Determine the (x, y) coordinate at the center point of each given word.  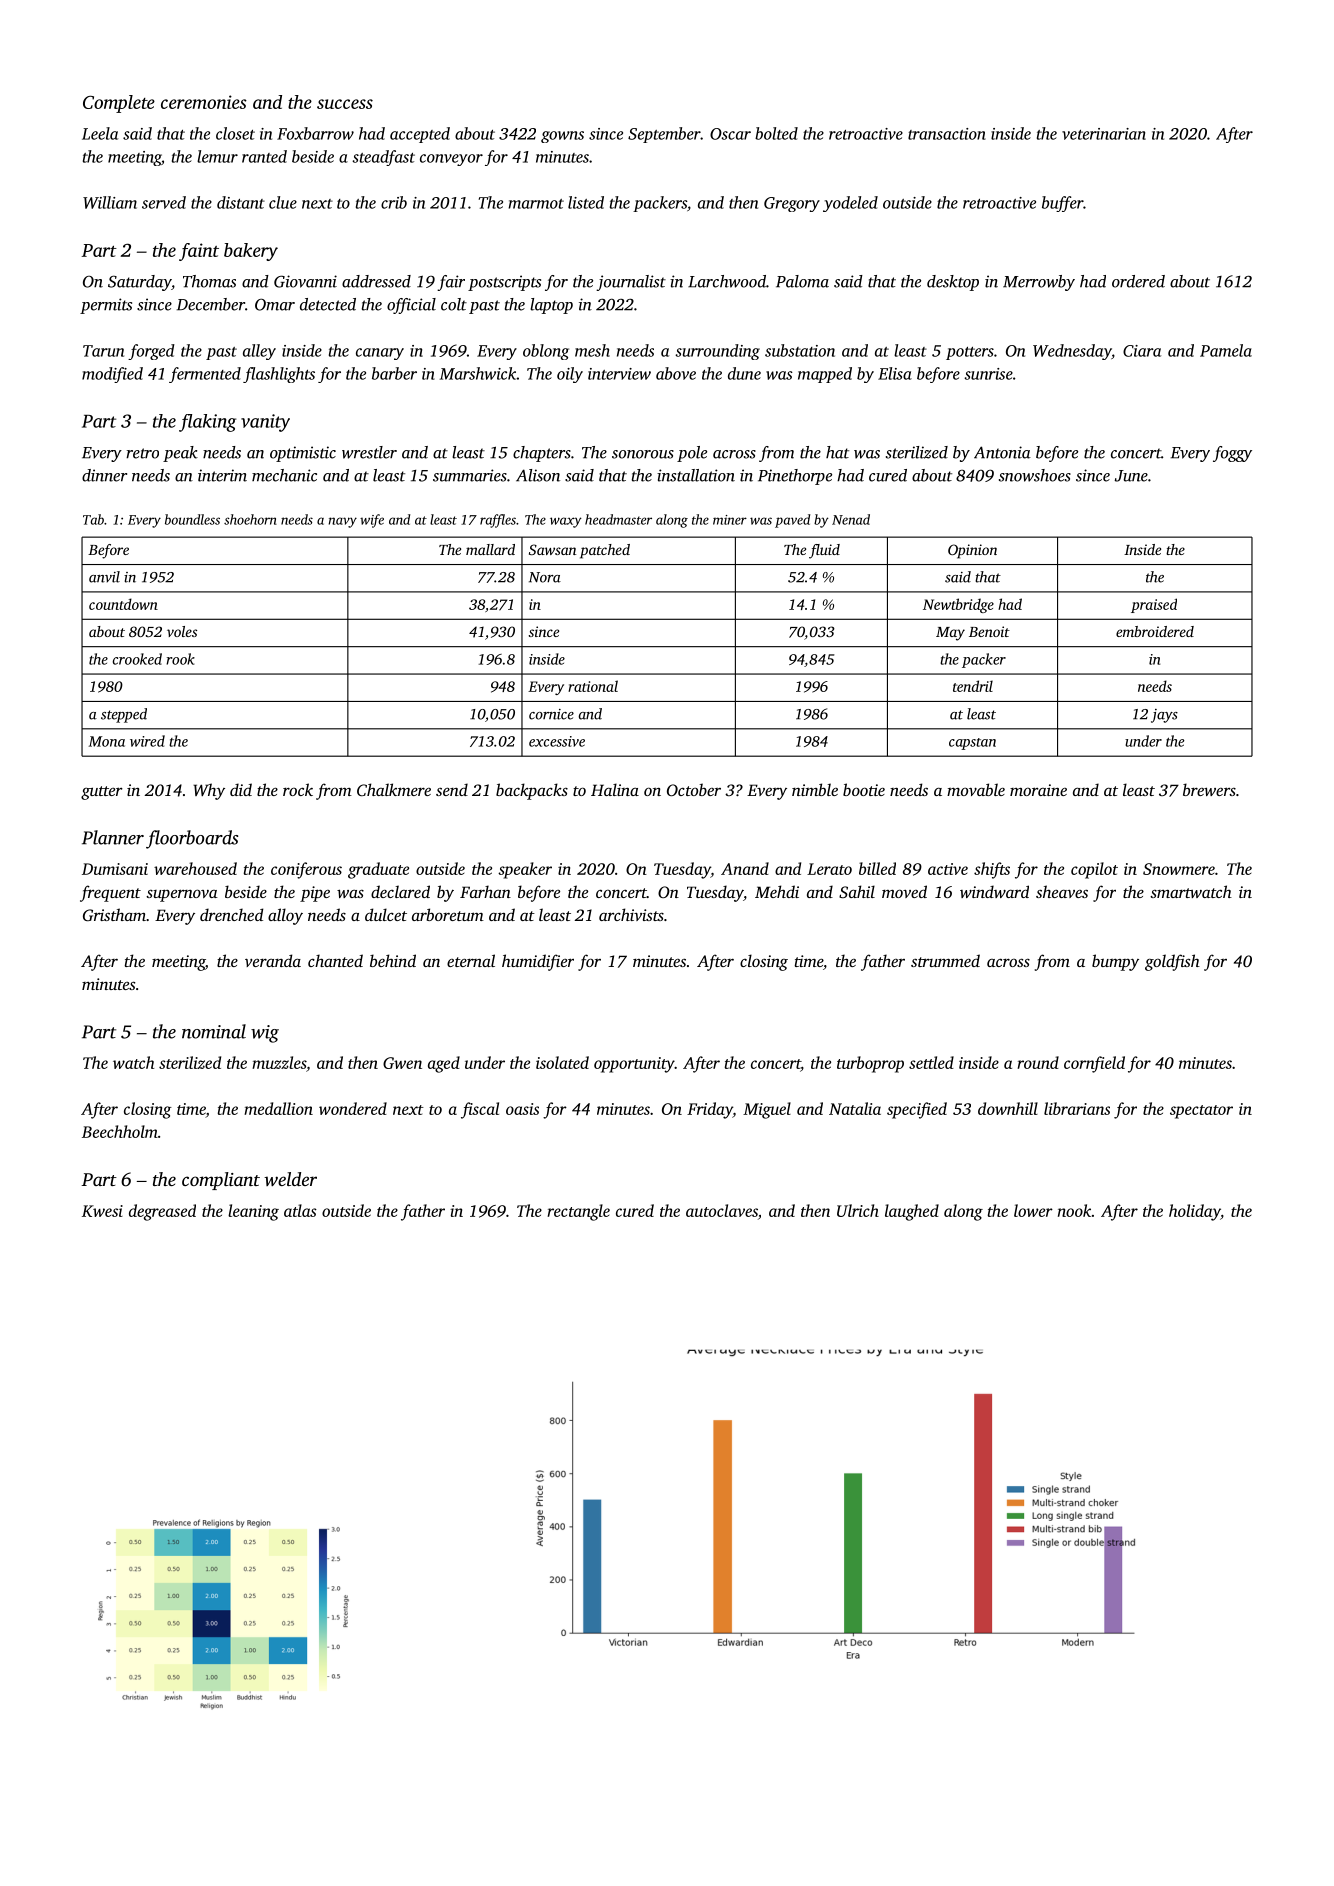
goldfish (1172, 962)
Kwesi (102, 1211)
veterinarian (1104, 134)
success (345, 104)
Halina (615, 789)
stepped (124, 715)
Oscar (730, 134)
